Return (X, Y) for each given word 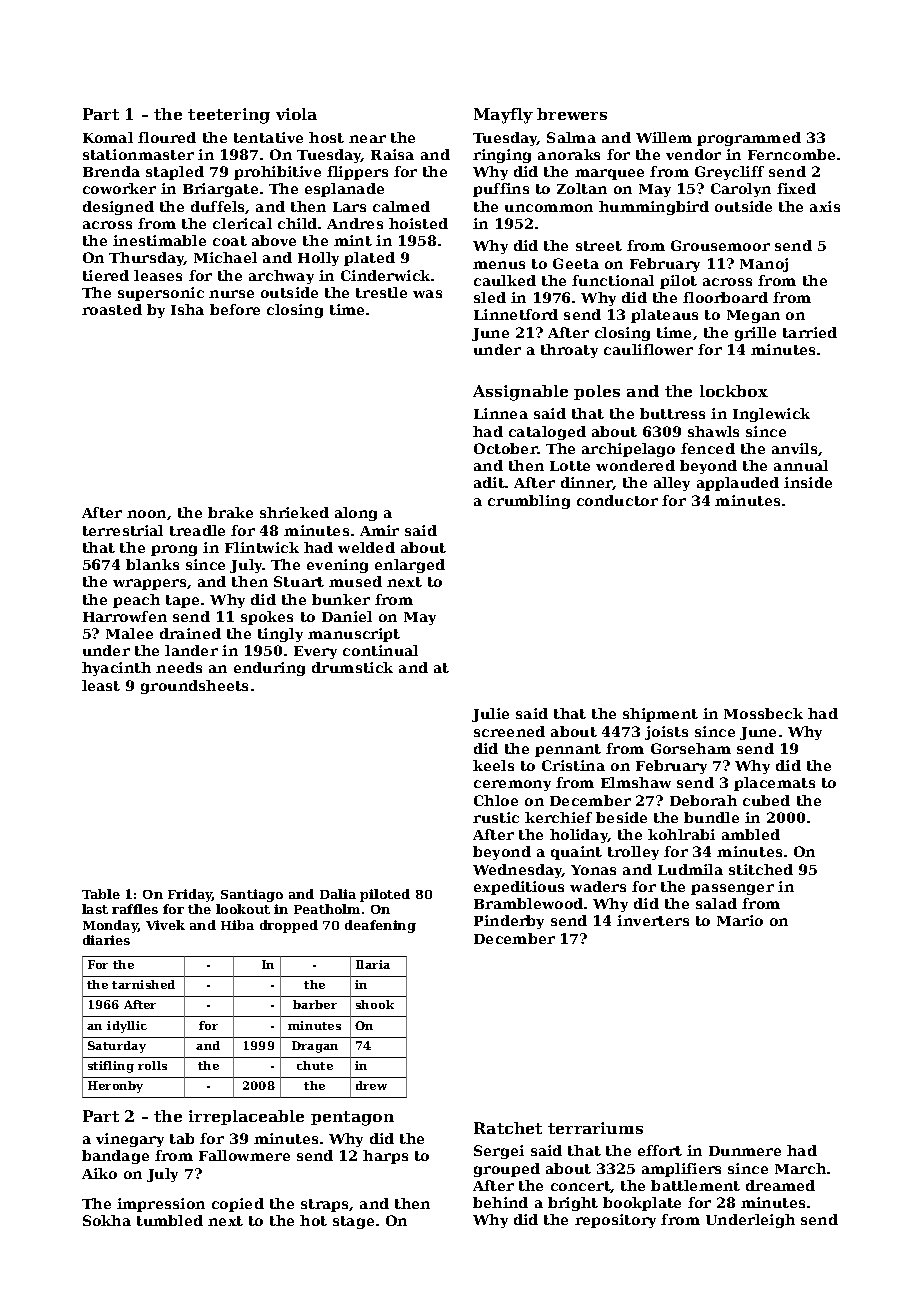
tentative (268, 137)
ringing (502, 156)
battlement (695, 1185)
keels (493, 765)
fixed (796, 188)
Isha (187, 309)
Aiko (99, 1173)
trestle (381, 292)
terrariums (595, 1128)
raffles (135, 909)
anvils (794, 448)
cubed (766, 800)
